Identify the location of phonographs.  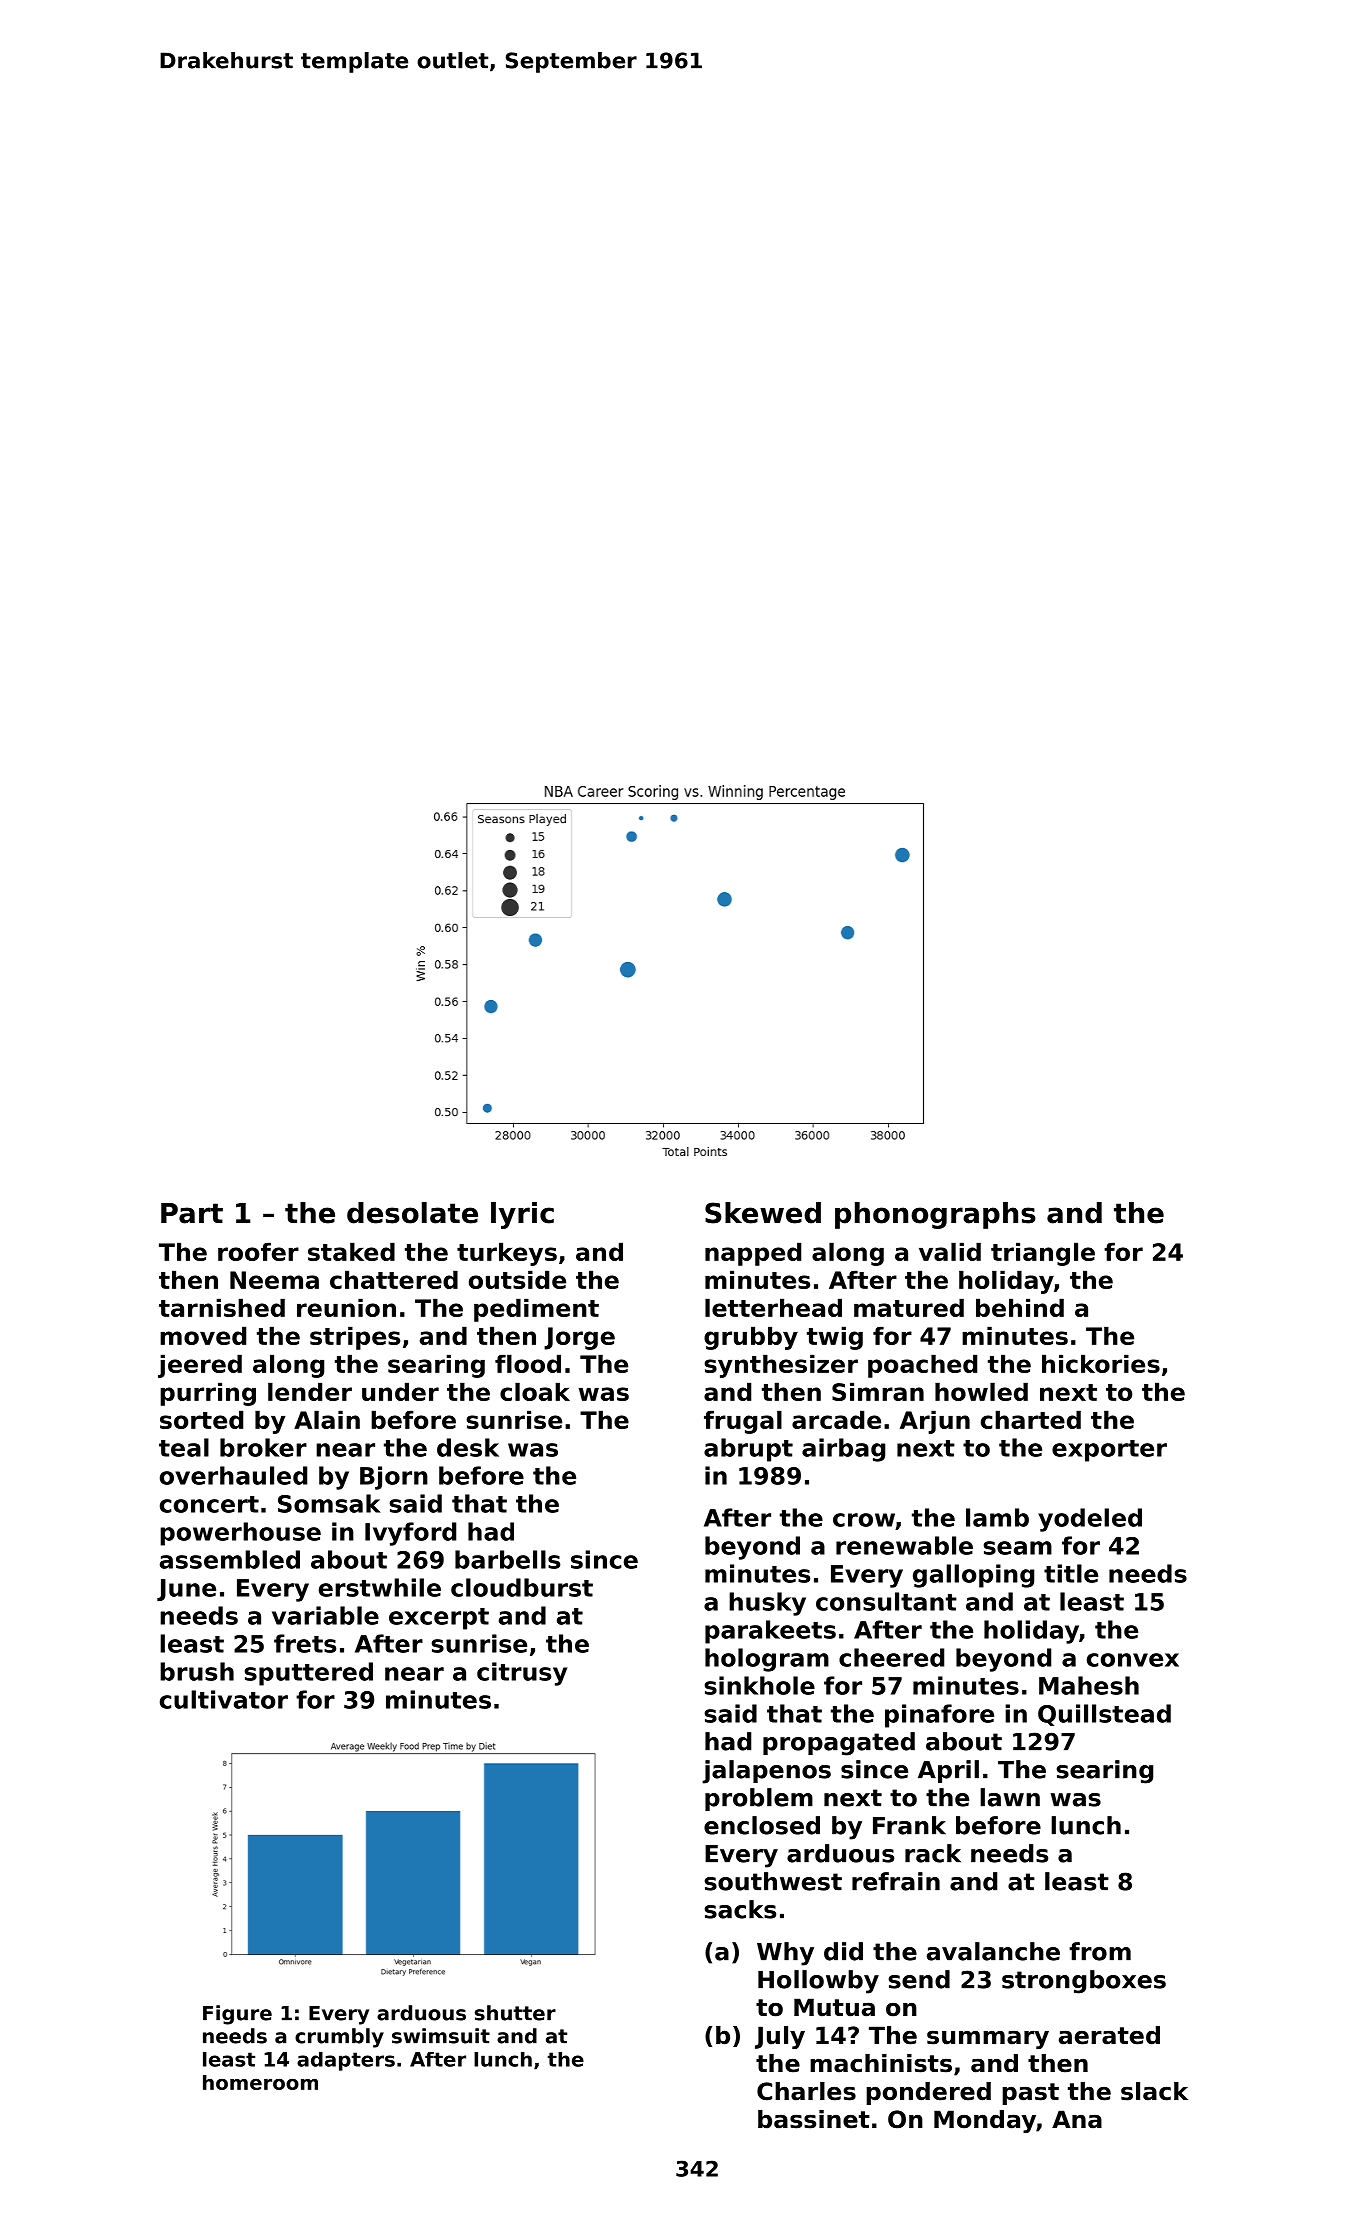
(935, 1215).
